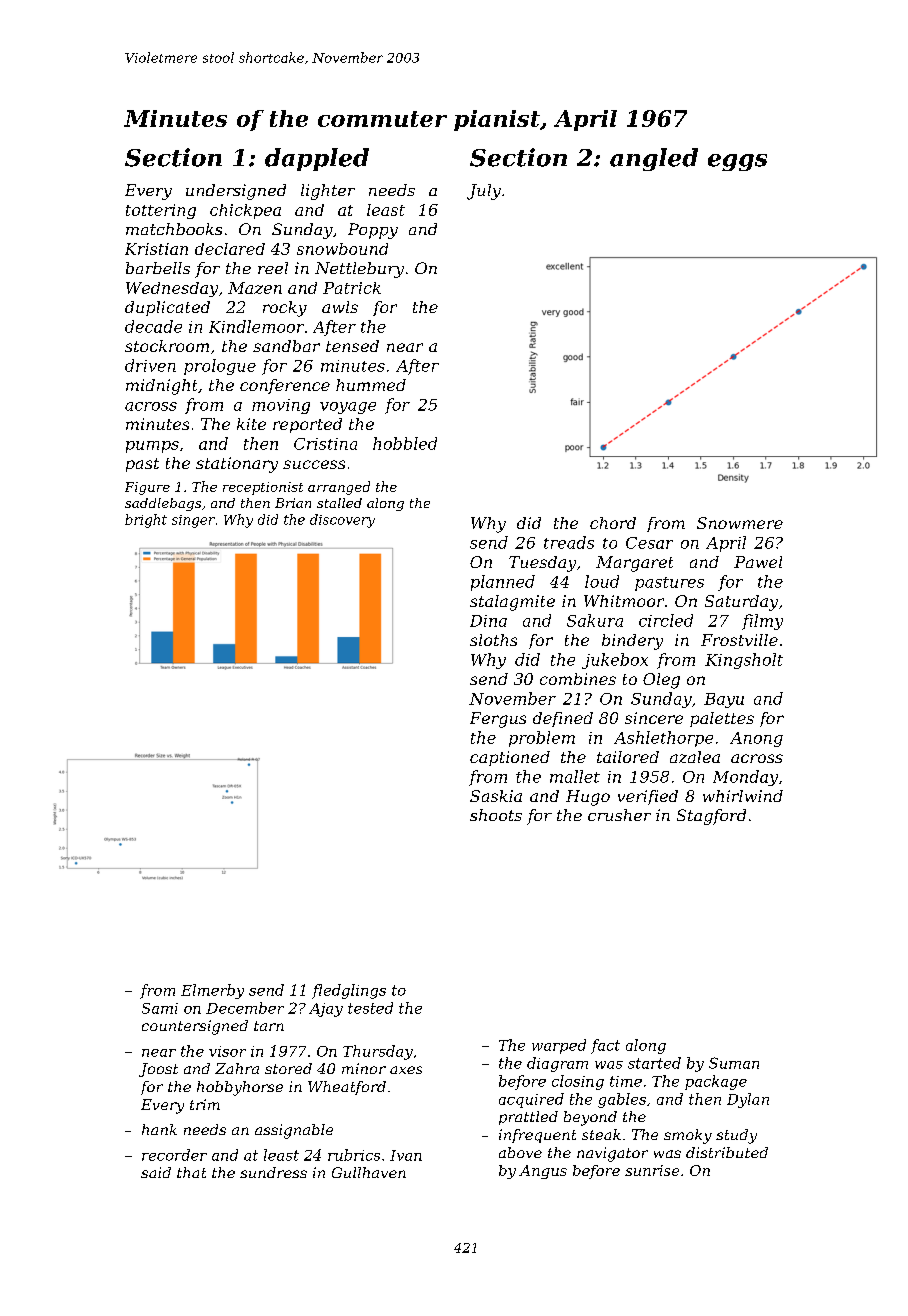 Image resolution: width=908 pixels, height=1316 pixels. What do you see at coordinates (369, 1172) in the image?
I see `Gullhaven` at bounding box center [369, 1172].
